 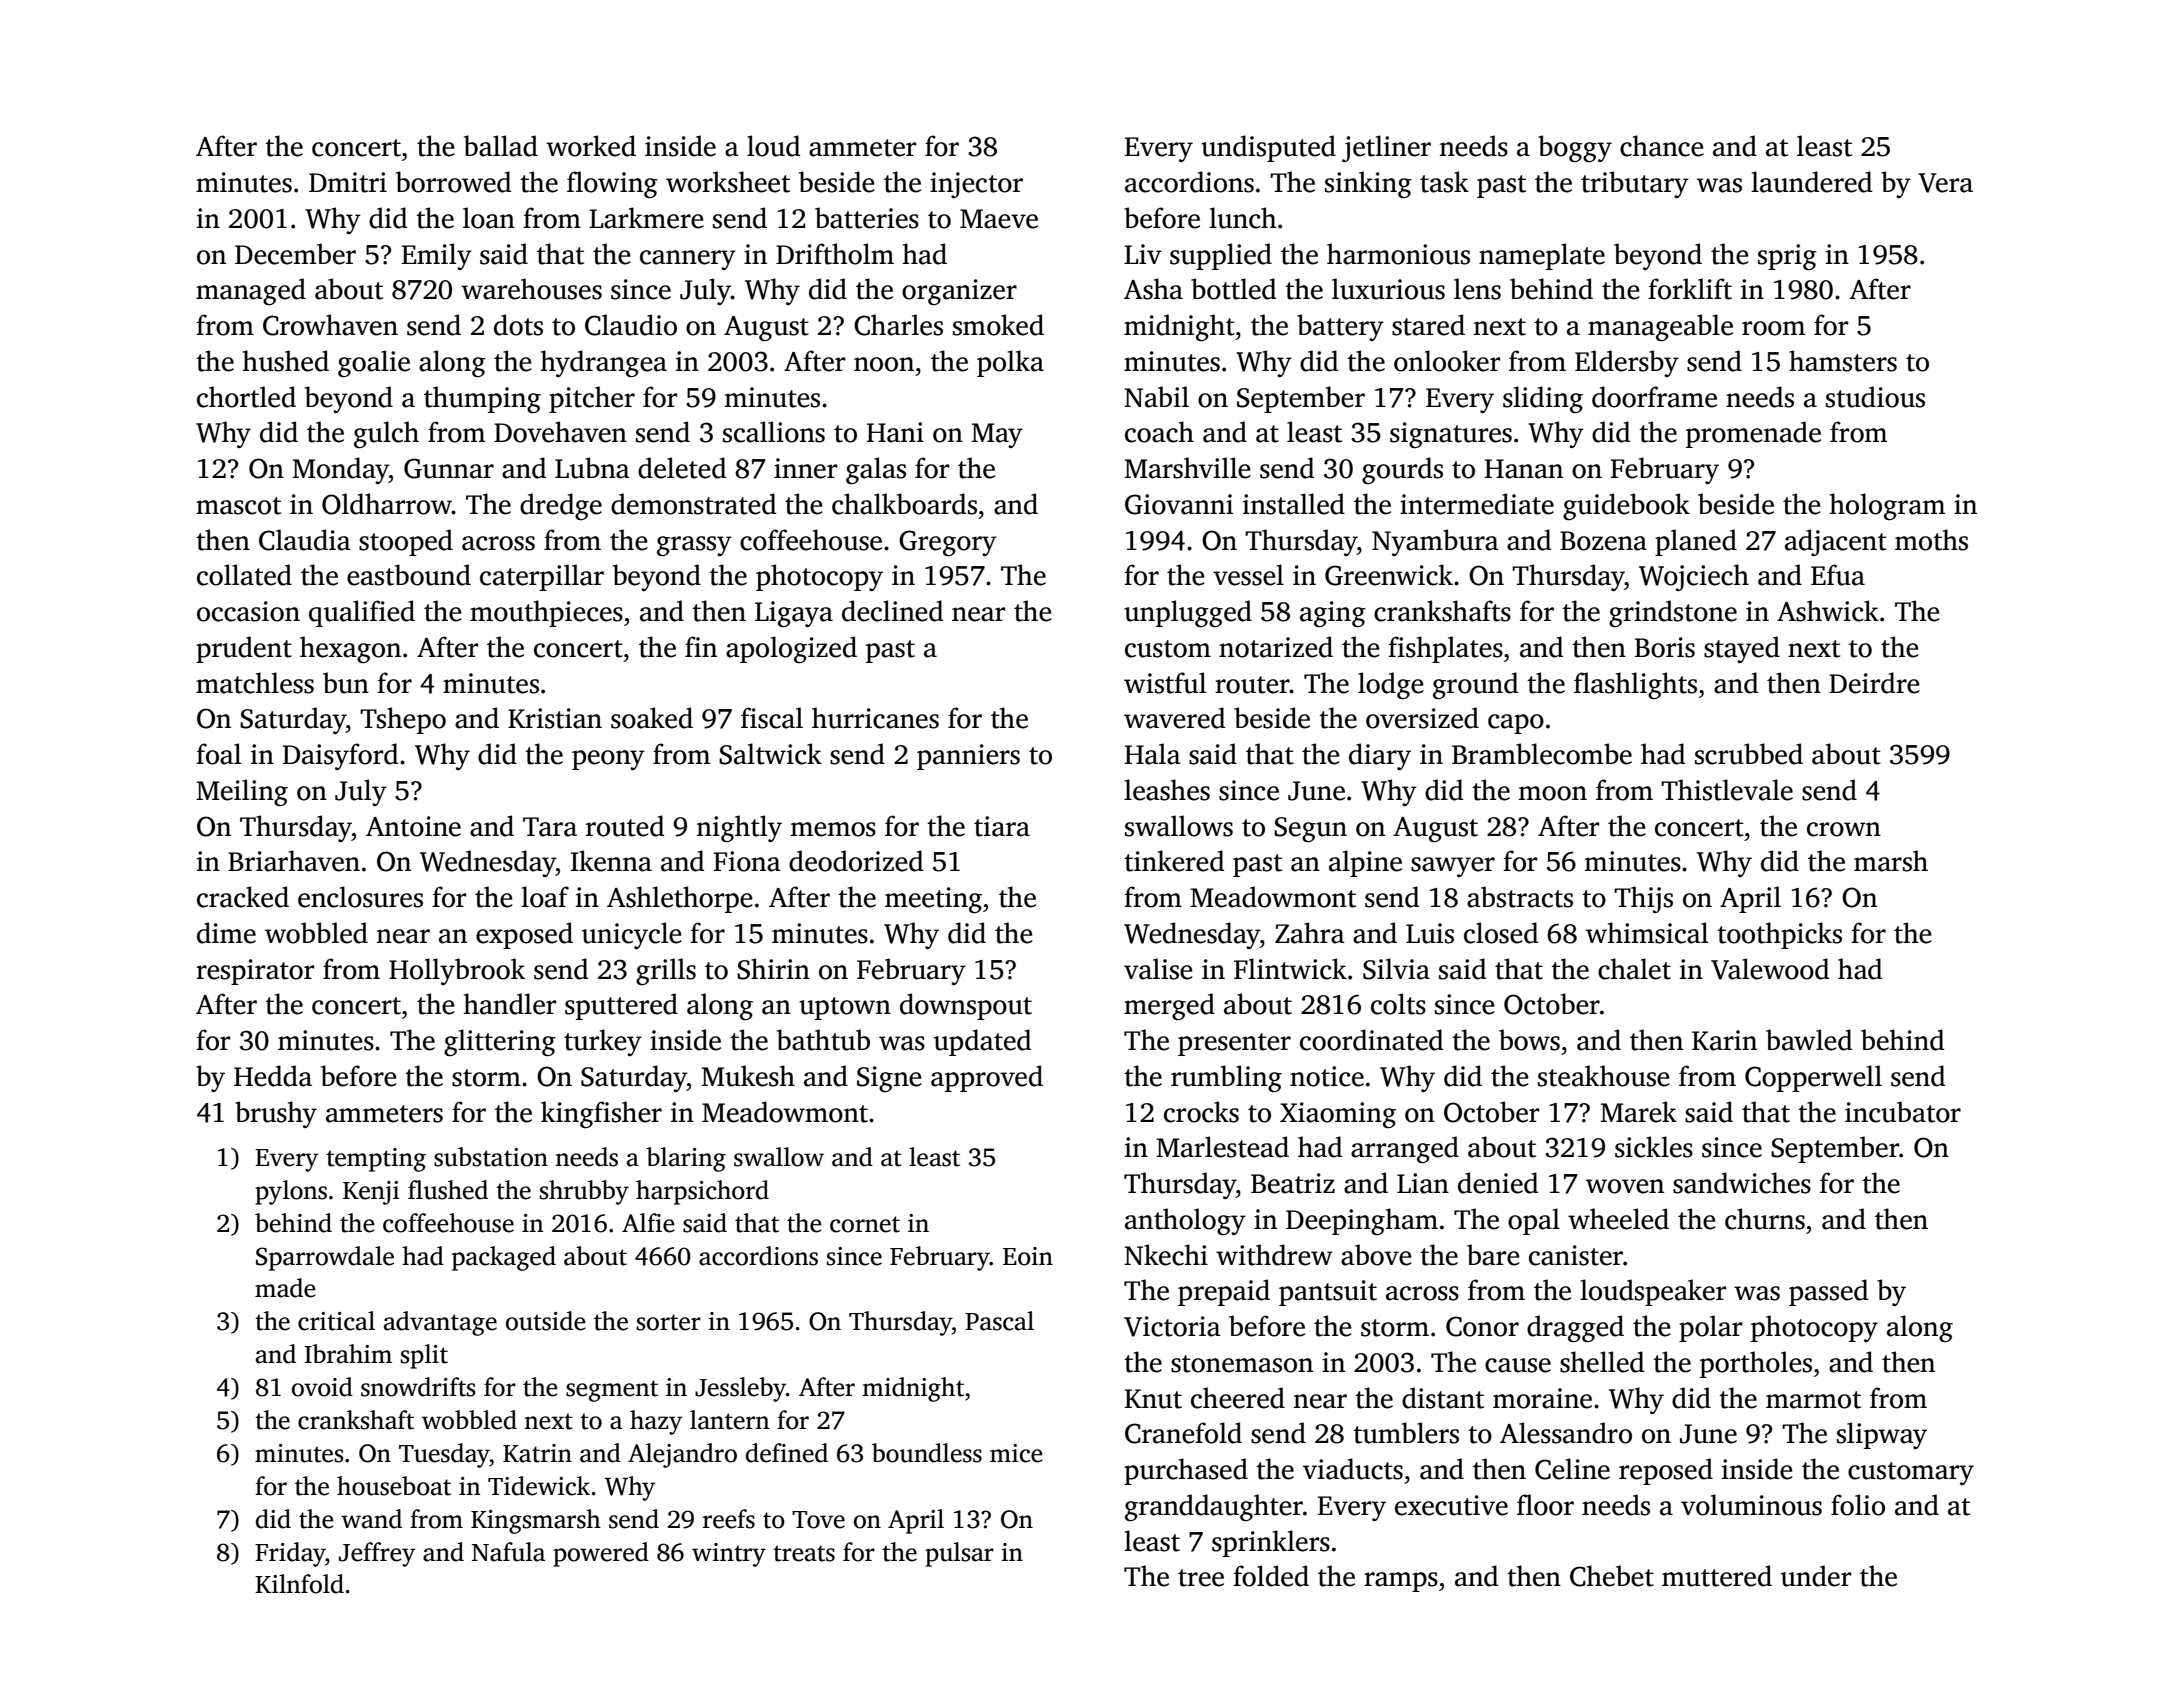 I want to click on Daisyford, so click(x=340, y=756).
